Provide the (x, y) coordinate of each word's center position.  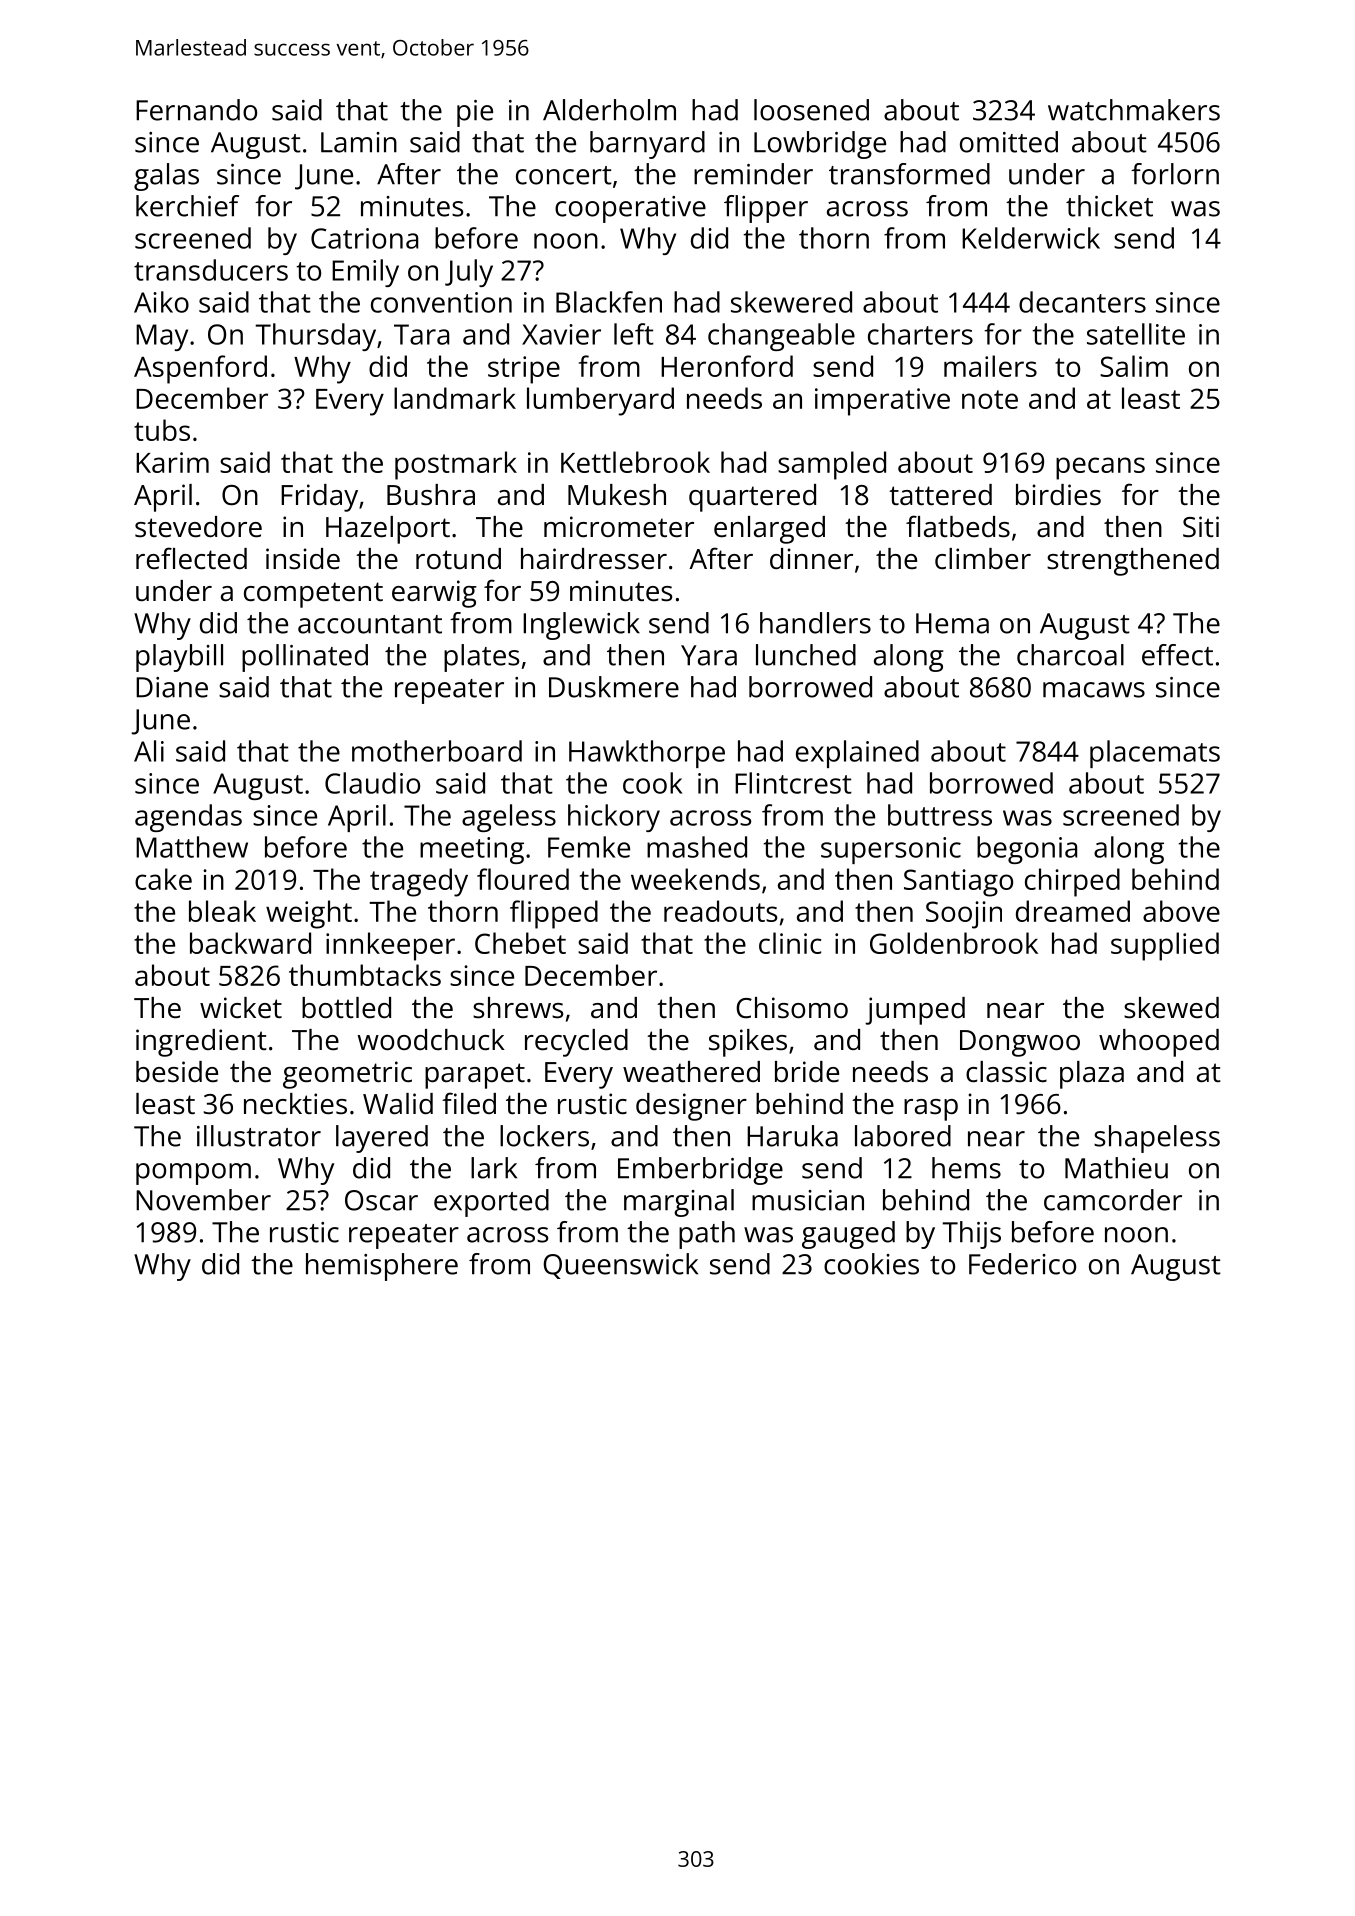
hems (966, 1168)
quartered (752, 498)
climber (983, 558)
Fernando (196, 110)
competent (313, 595)
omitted (1009, 142)
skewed (1171, 1008)
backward (250, 943)
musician (808, 1200)
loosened (811, 110)
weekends (695, 879)
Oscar (381, 1200)
